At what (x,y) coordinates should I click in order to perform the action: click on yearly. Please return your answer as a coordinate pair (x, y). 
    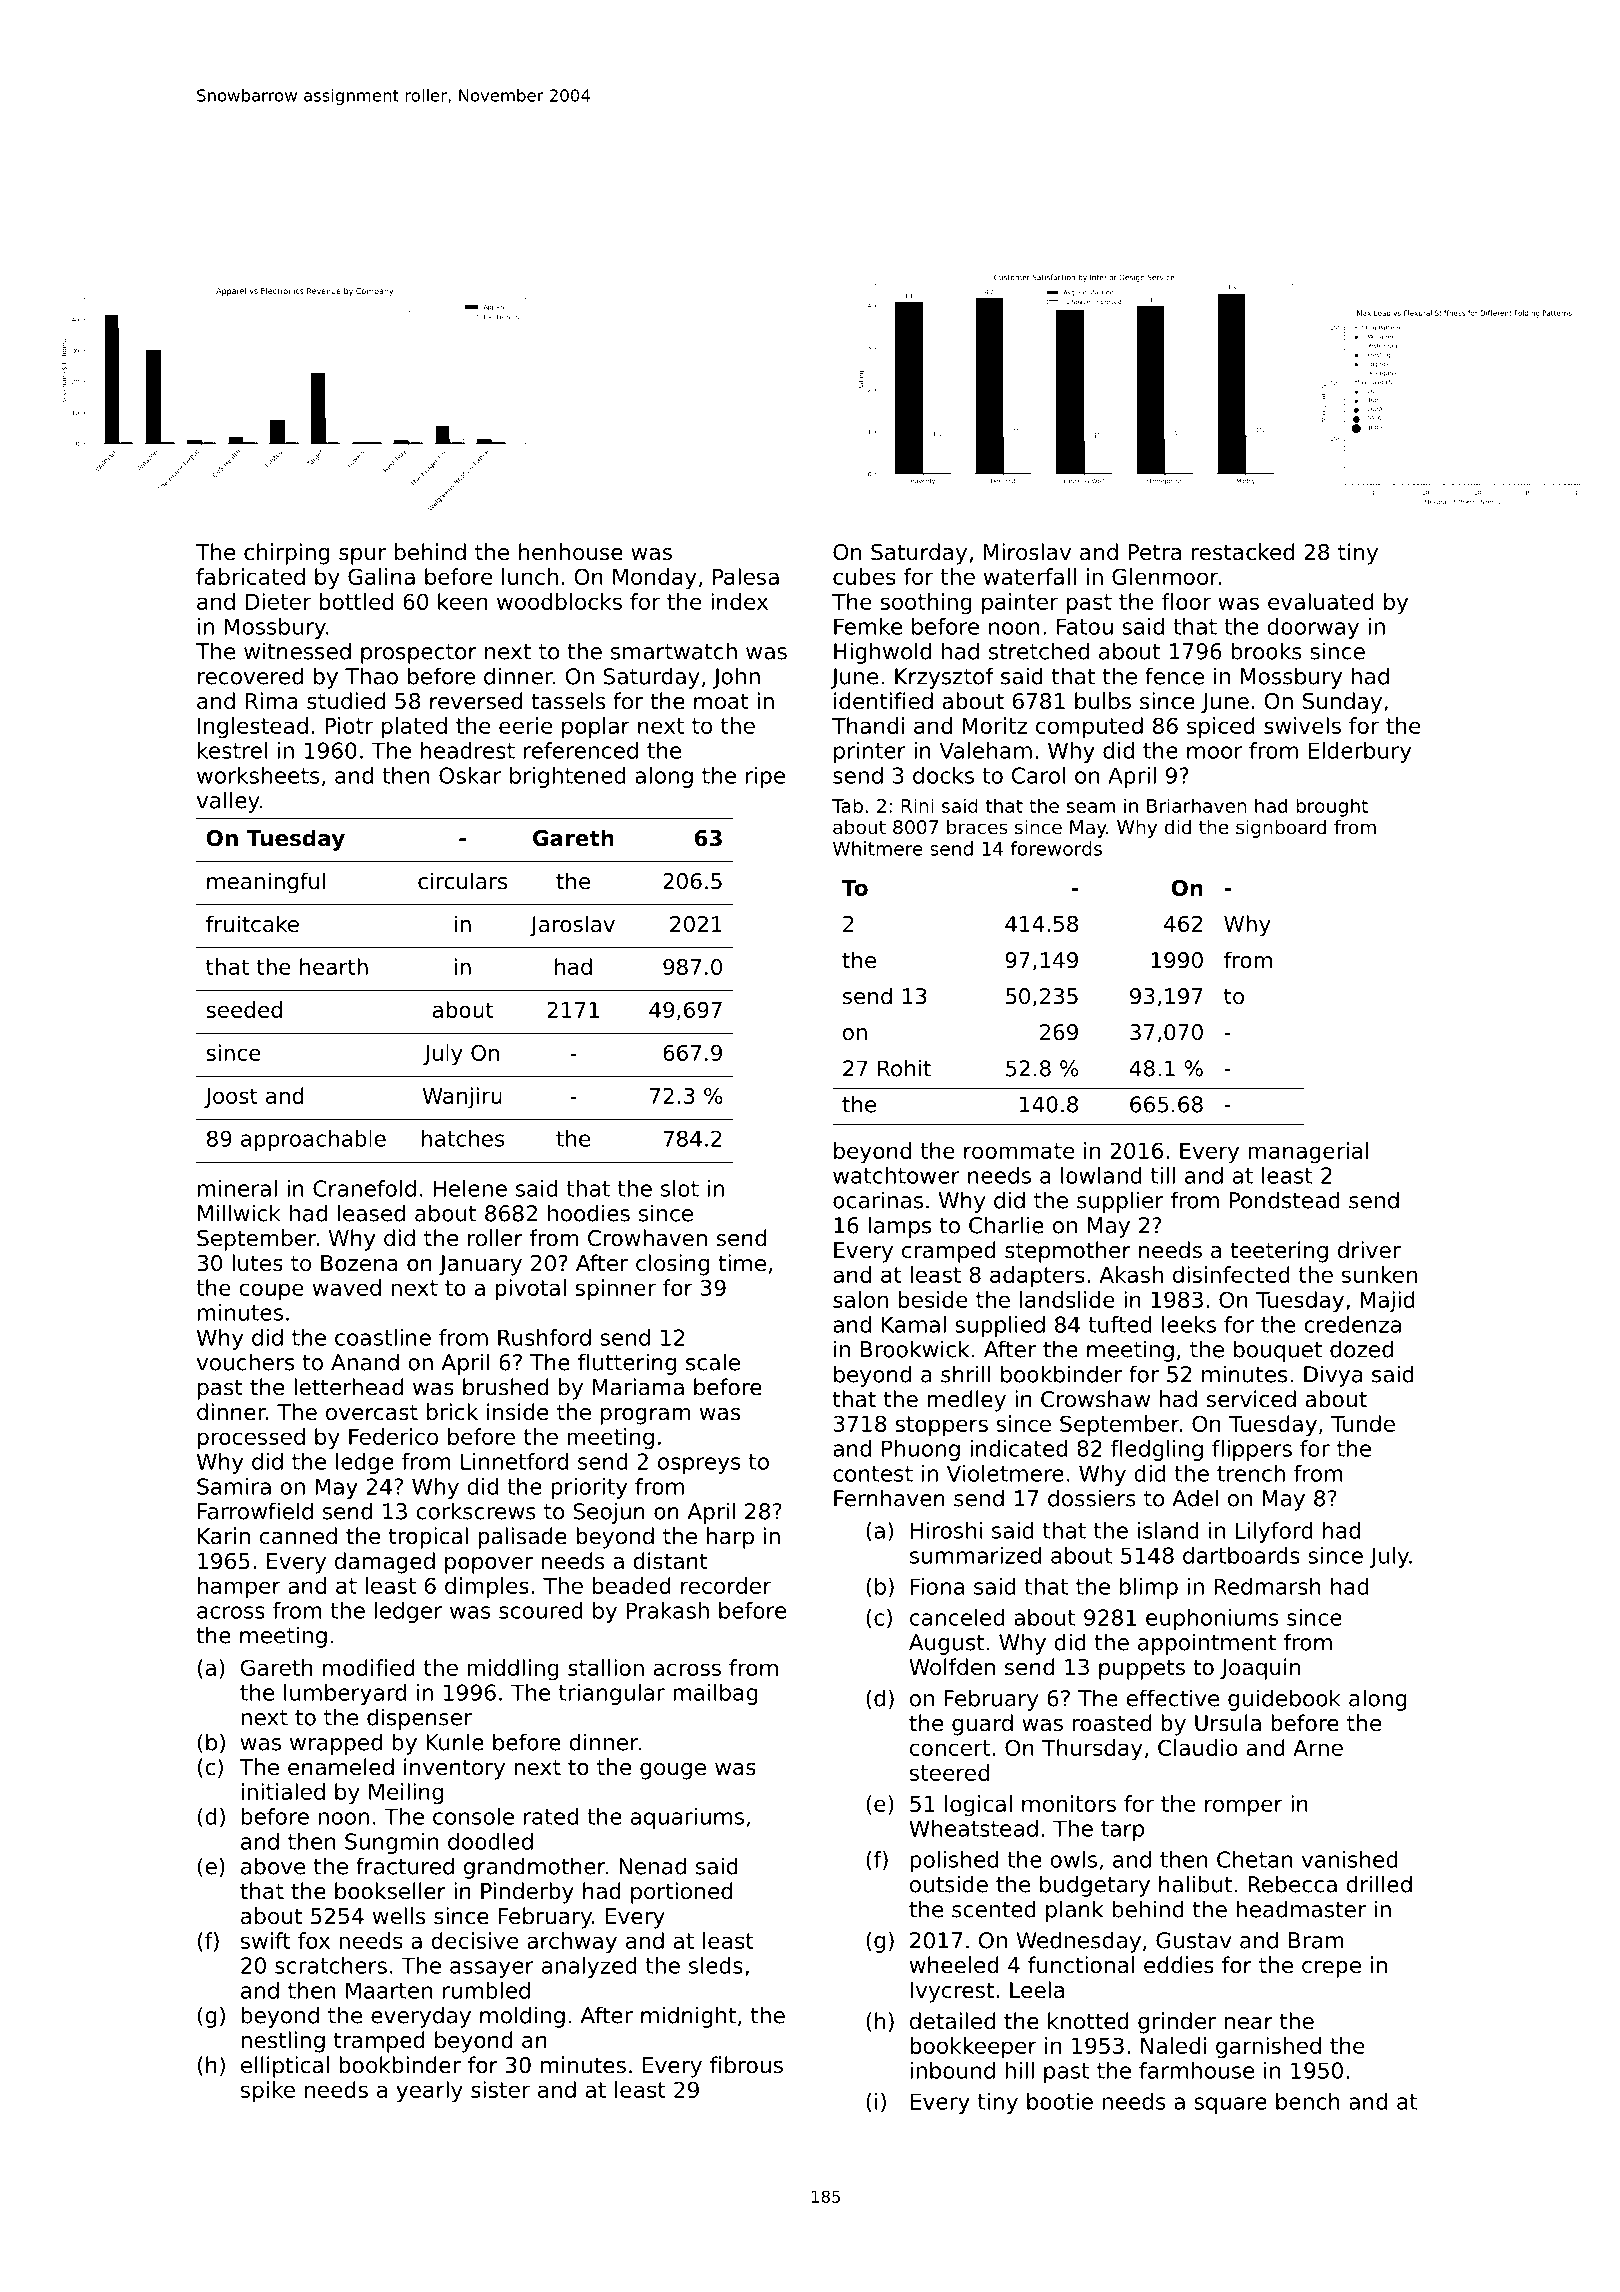
    Looking at the image, I should click on (429, 2092).
